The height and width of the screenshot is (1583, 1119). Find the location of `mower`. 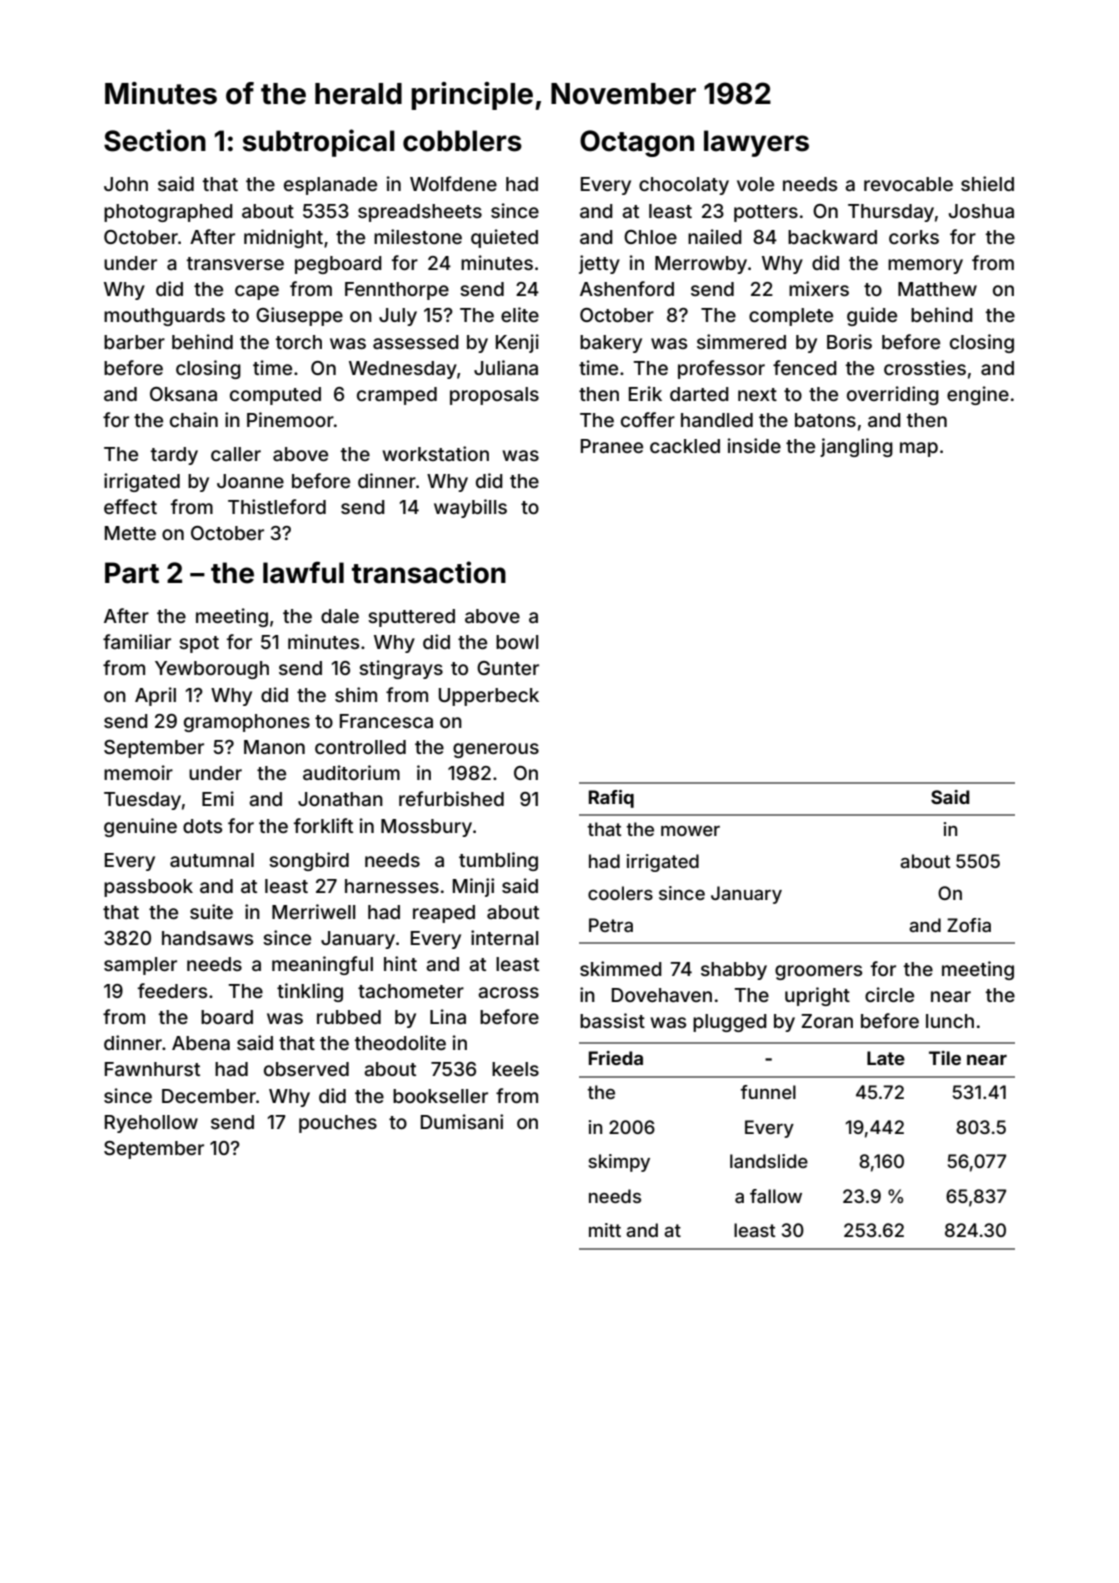

mower is located at coordinates (690, 831).
